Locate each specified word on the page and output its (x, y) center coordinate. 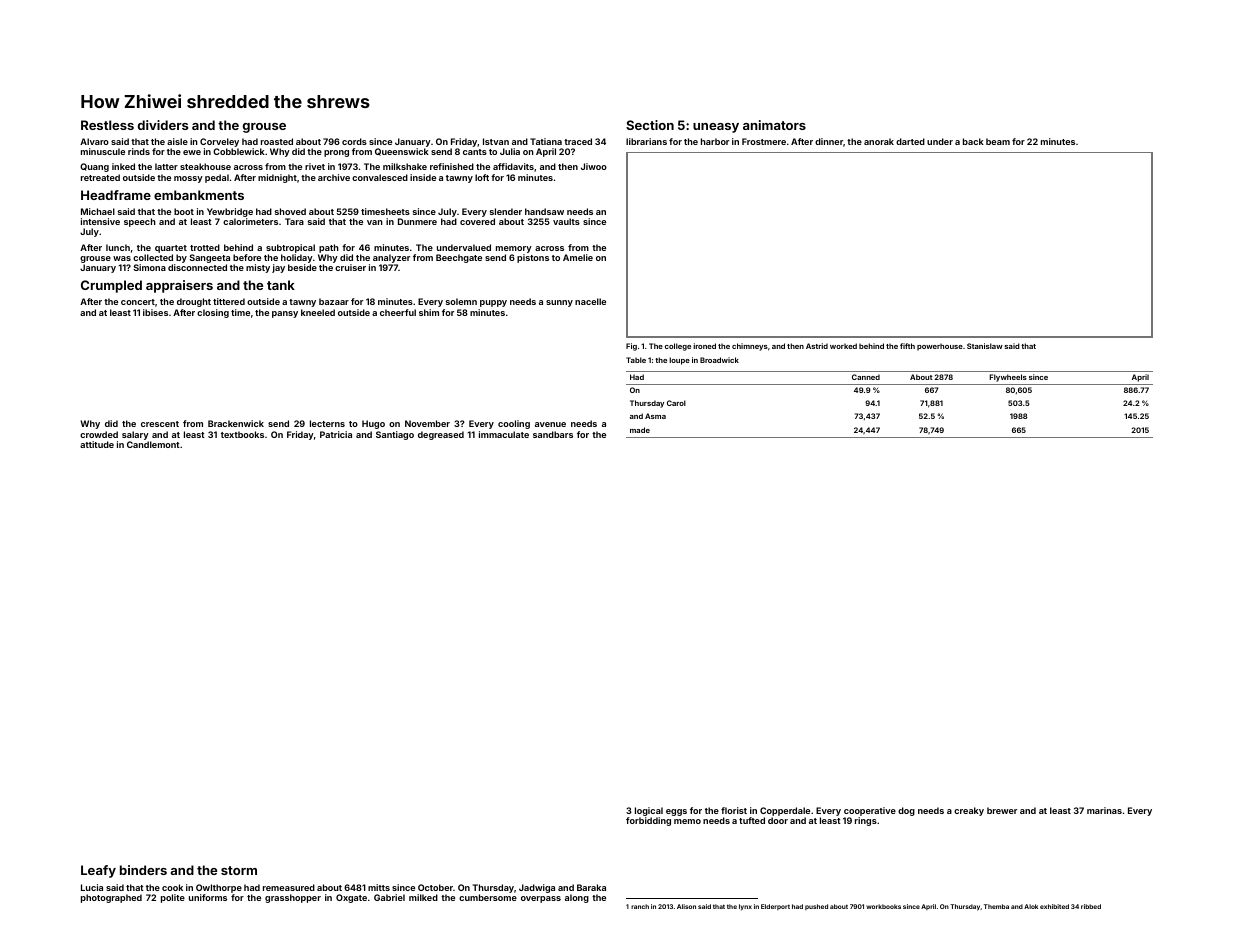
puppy (493, 303)
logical (649, 811)
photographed (111, 898)
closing (213, 313)
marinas (1104, 810)
